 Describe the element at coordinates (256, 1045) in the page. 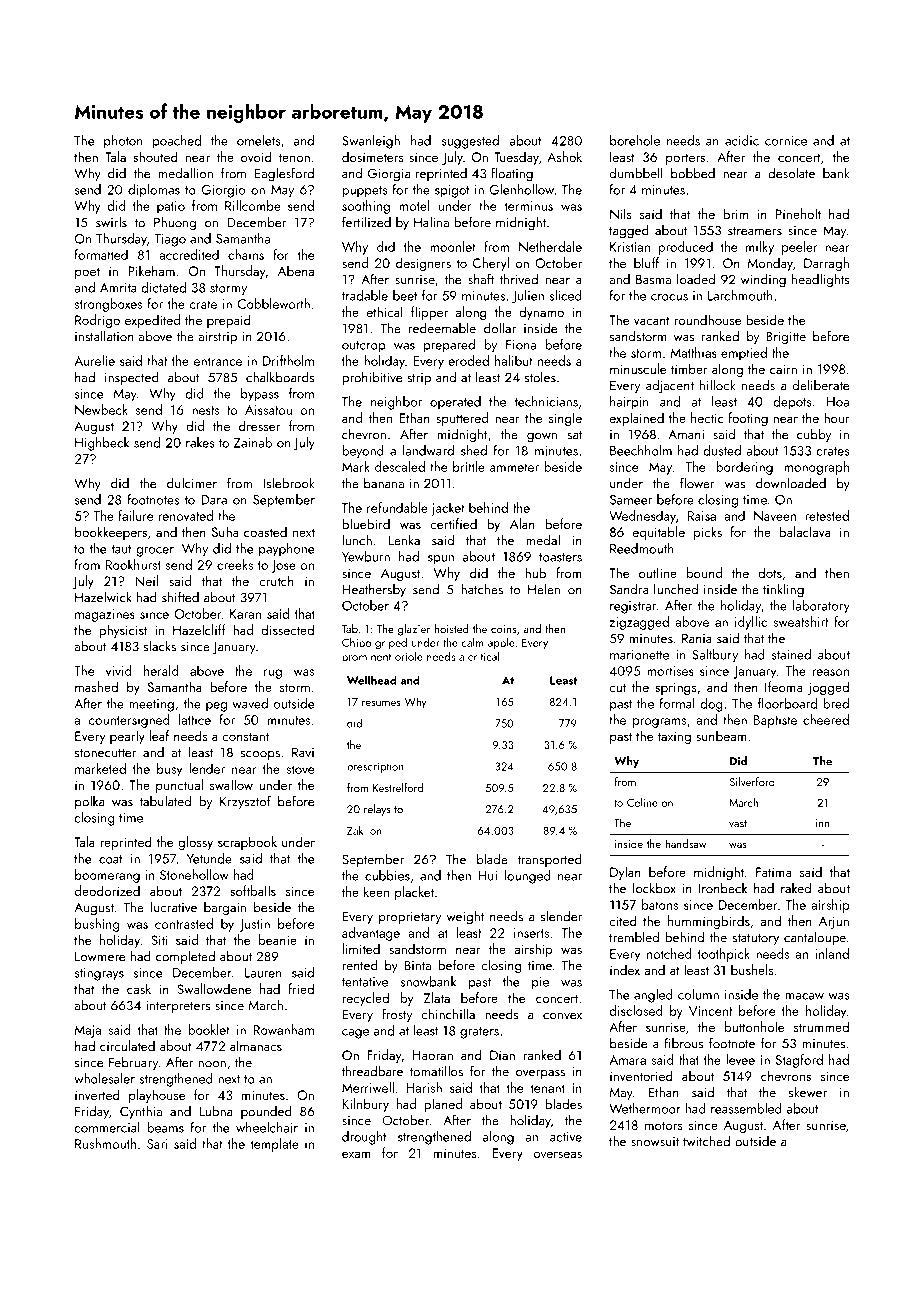

I see `almanacs` at that location.
